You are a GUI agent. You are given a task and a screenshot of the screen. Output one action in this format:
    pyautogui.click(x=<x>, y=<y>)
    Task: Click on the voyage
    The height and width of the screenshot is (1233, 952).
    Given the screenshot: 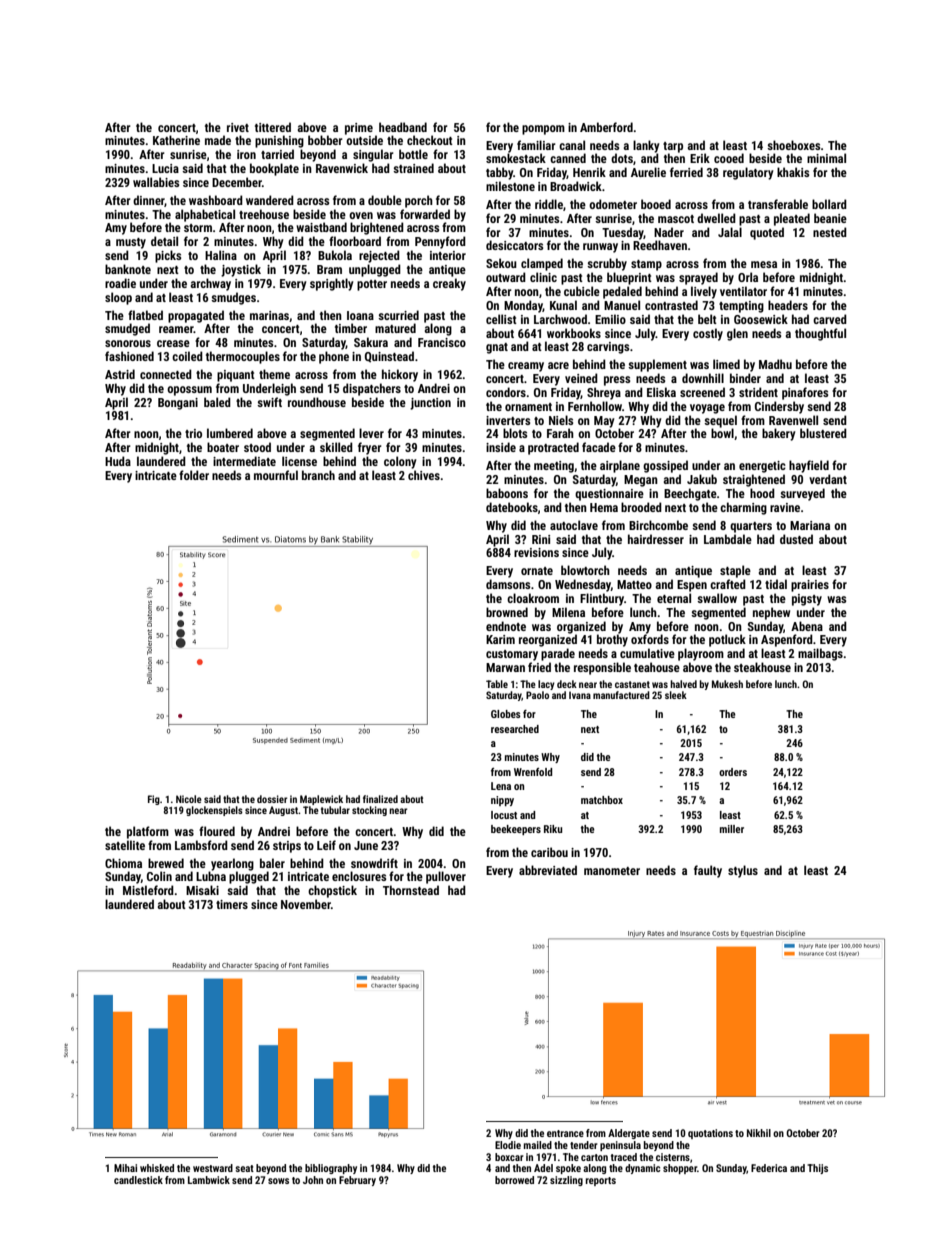 What is the action you would take?
    pyautogui.click(x=707, y=409)
